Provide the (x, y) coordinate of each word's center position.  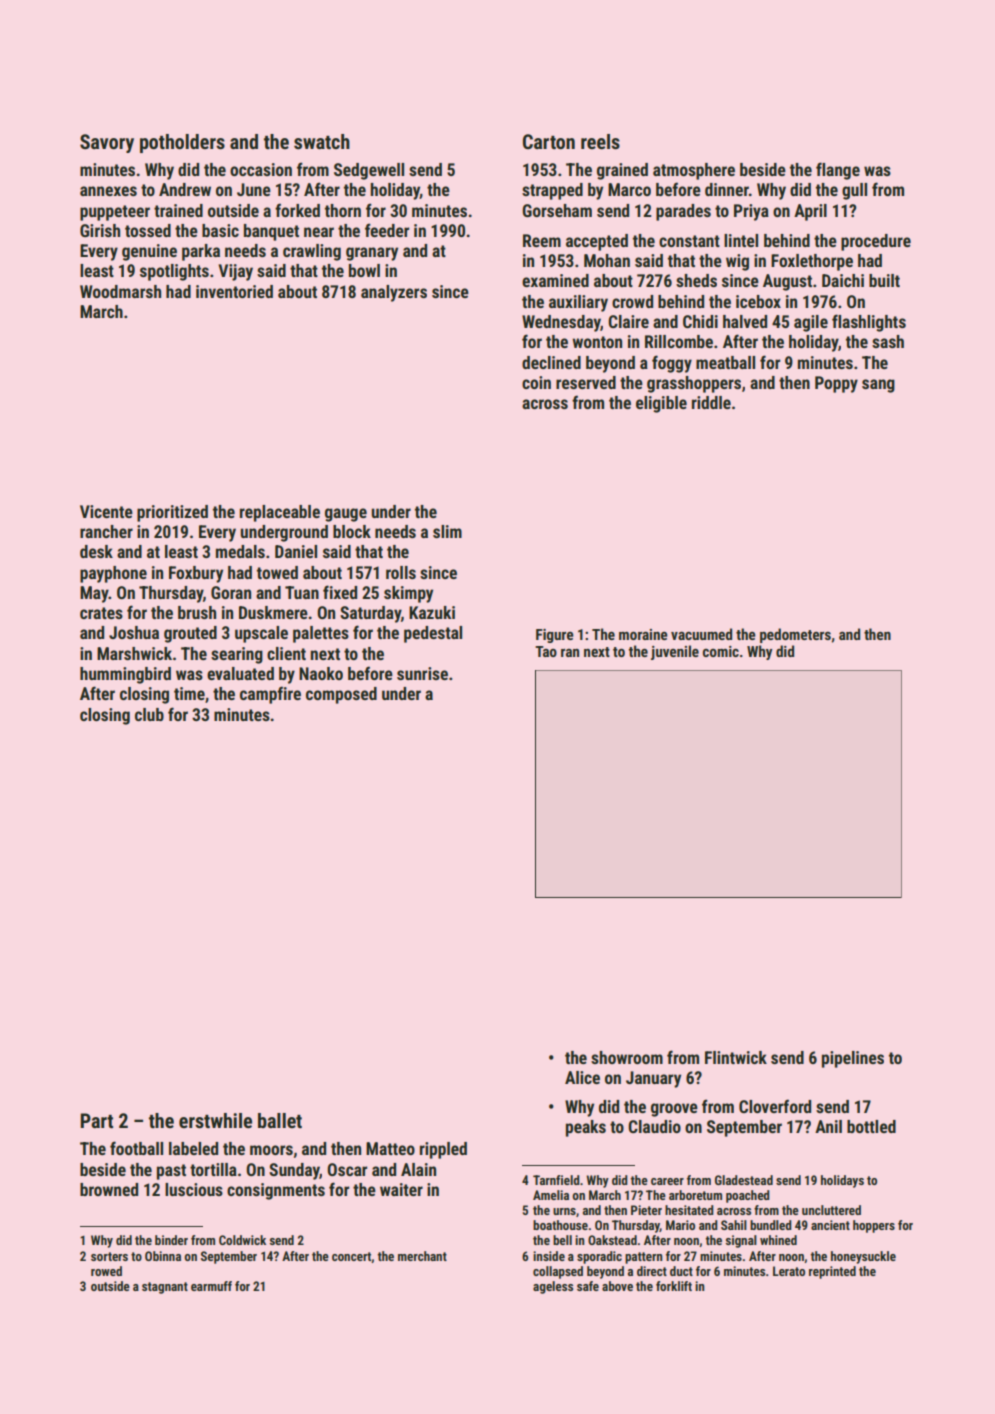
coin (536, 382)
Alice (582, 1077)
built (884, 280)
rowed (106, 1271)
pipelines (853, 1059)
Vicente (106, 511)
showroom (627, 1057)
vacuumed (701, 634)
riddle (711, 402)
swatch (322, 141)
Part (97, 1120)
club (149, 714)
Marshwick (134, 653)
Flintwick (736, 1057)
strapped (552, 191)
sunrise (422, 673)
